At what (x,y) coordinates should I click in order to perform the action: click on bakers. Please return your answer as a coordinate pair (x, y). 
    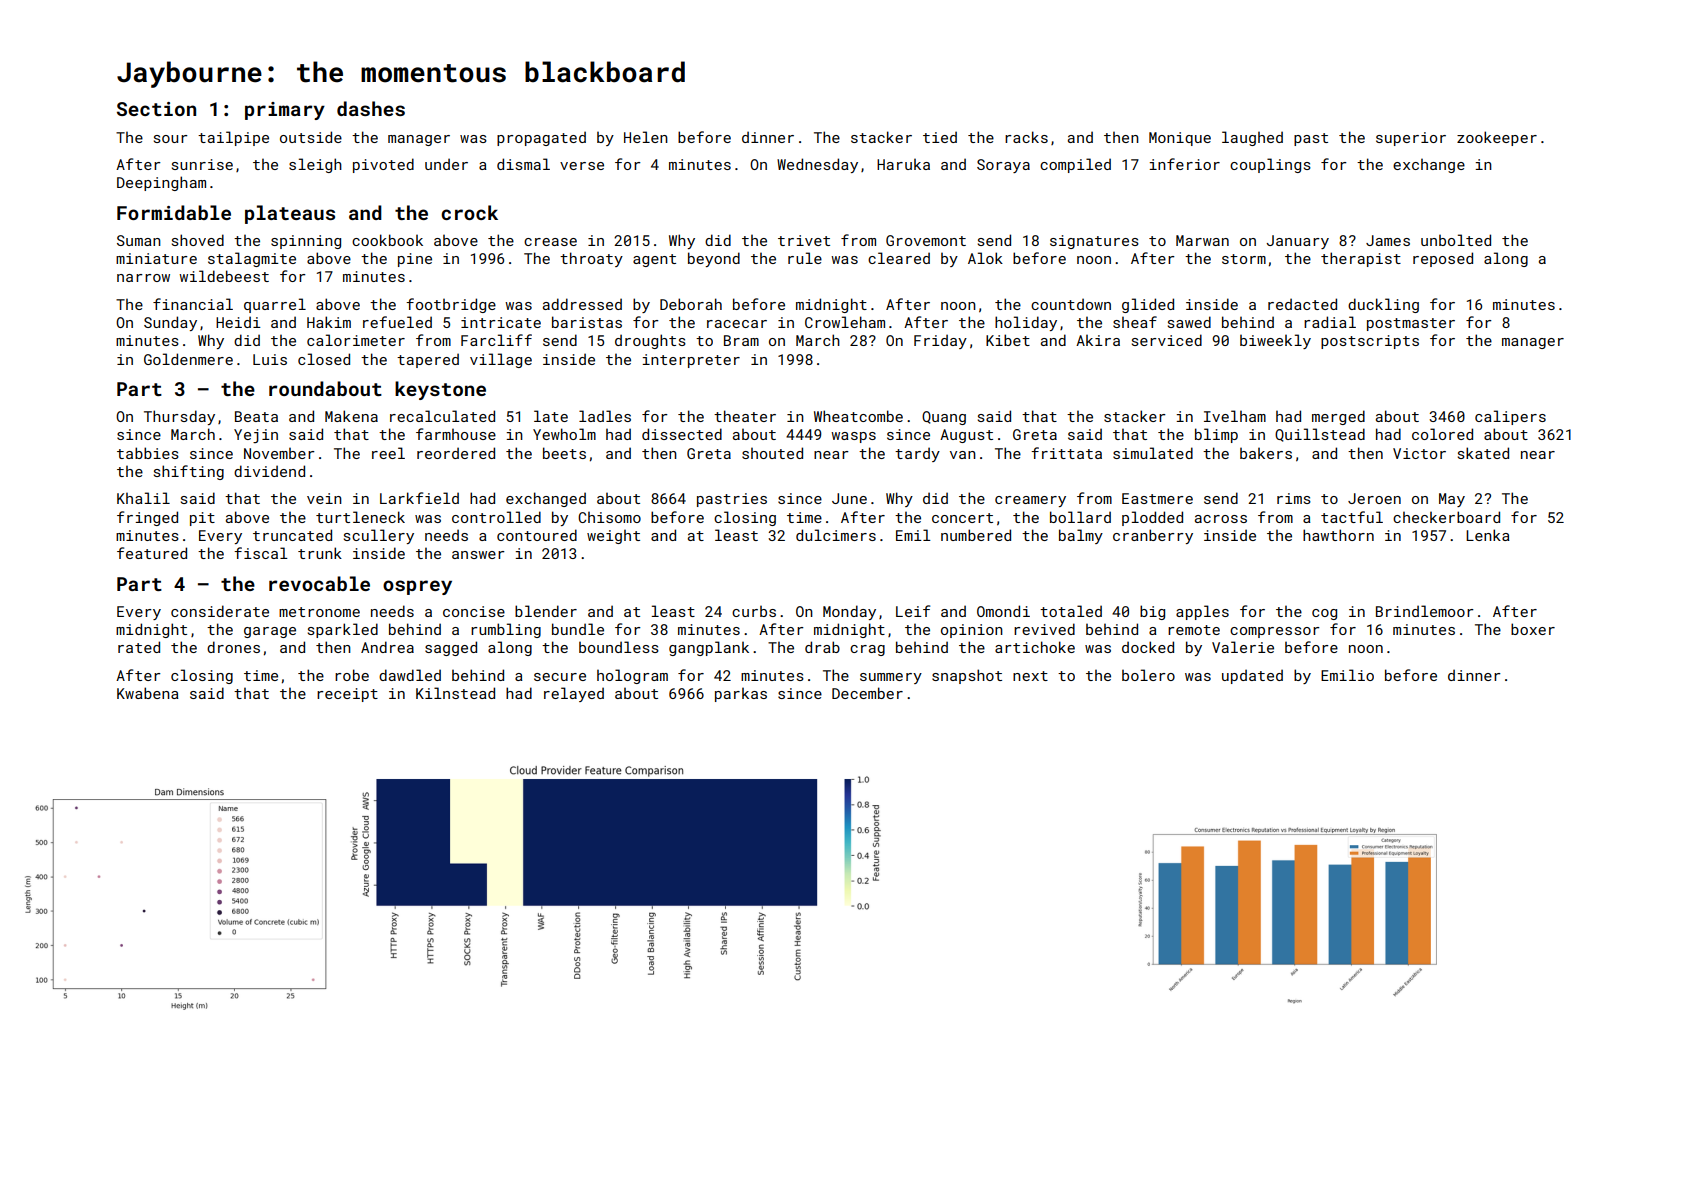
    Looking at the image, I should click on (1266, 453).
